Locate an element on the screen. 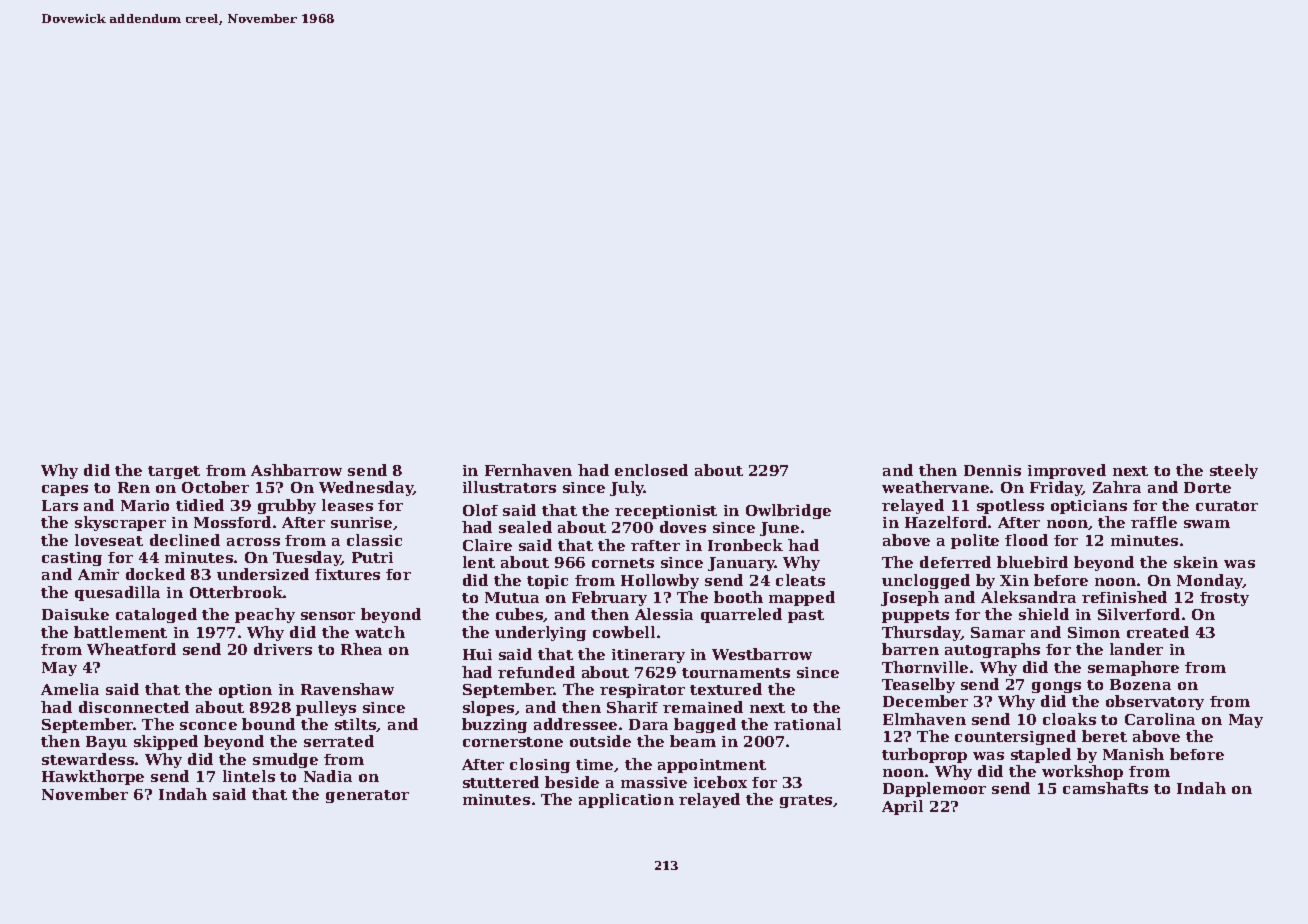 The height and width of the screenshot is (924, 1308). Bayu is located at coordinates (106, 743).
